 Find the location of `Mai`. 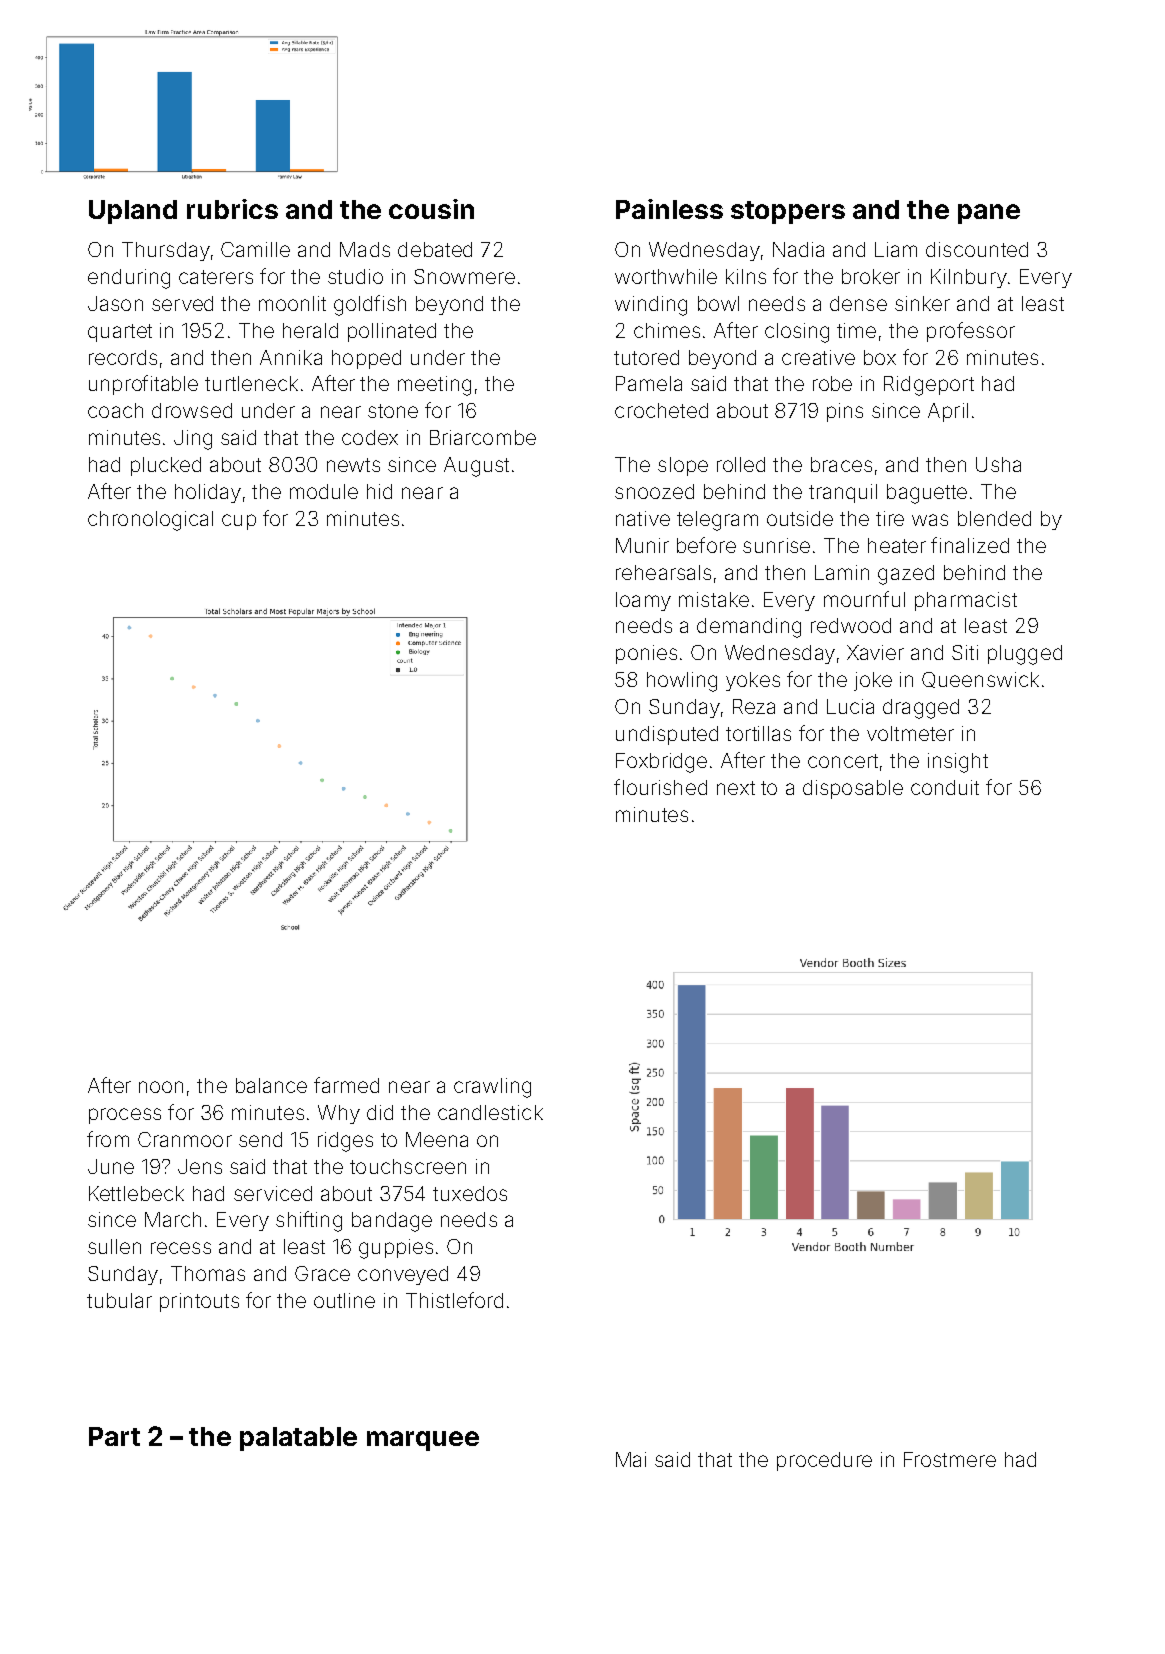

Mai is located at coordinates (631, 1459).
